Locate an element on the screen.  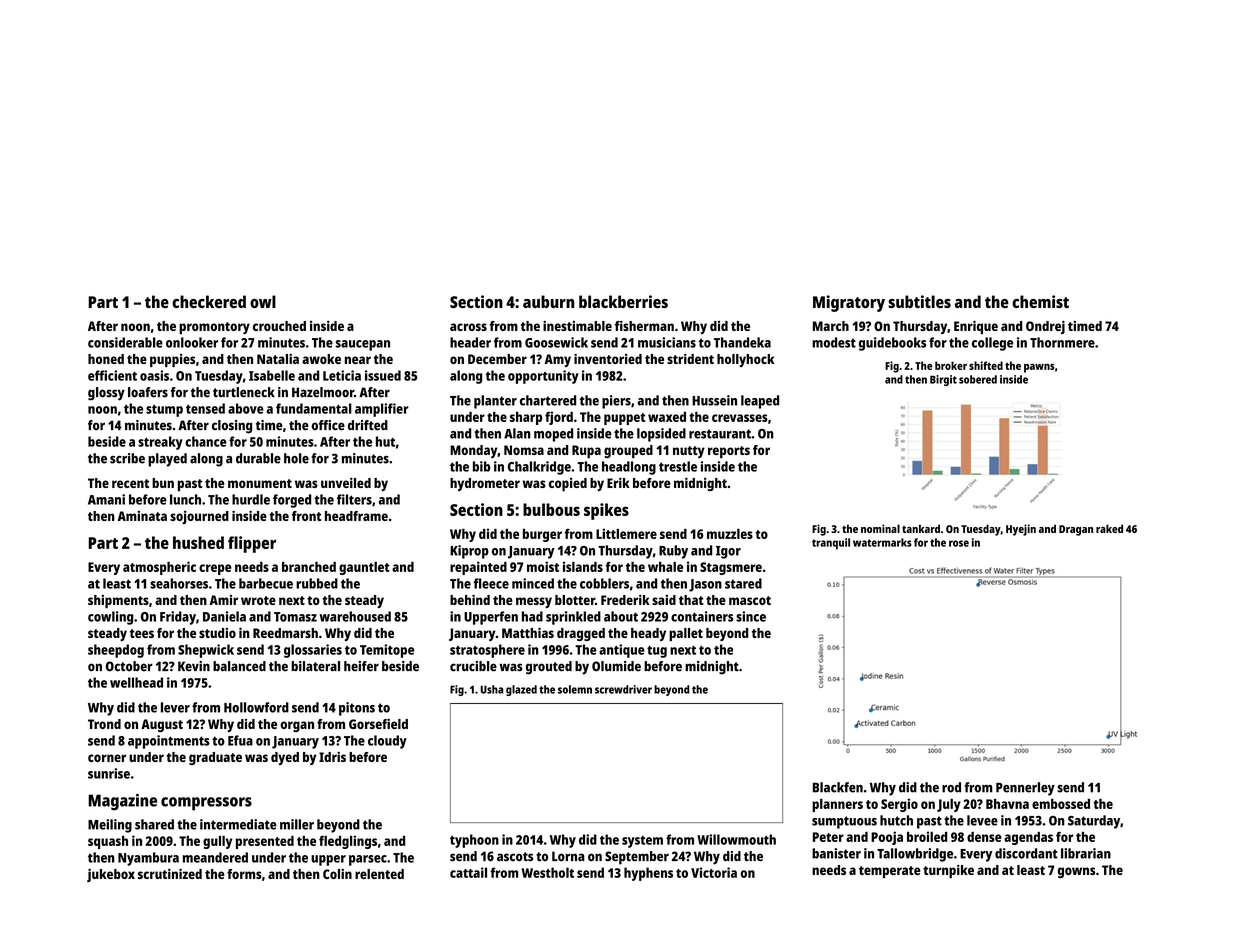
raked is located at coordinates (1109, 528).
